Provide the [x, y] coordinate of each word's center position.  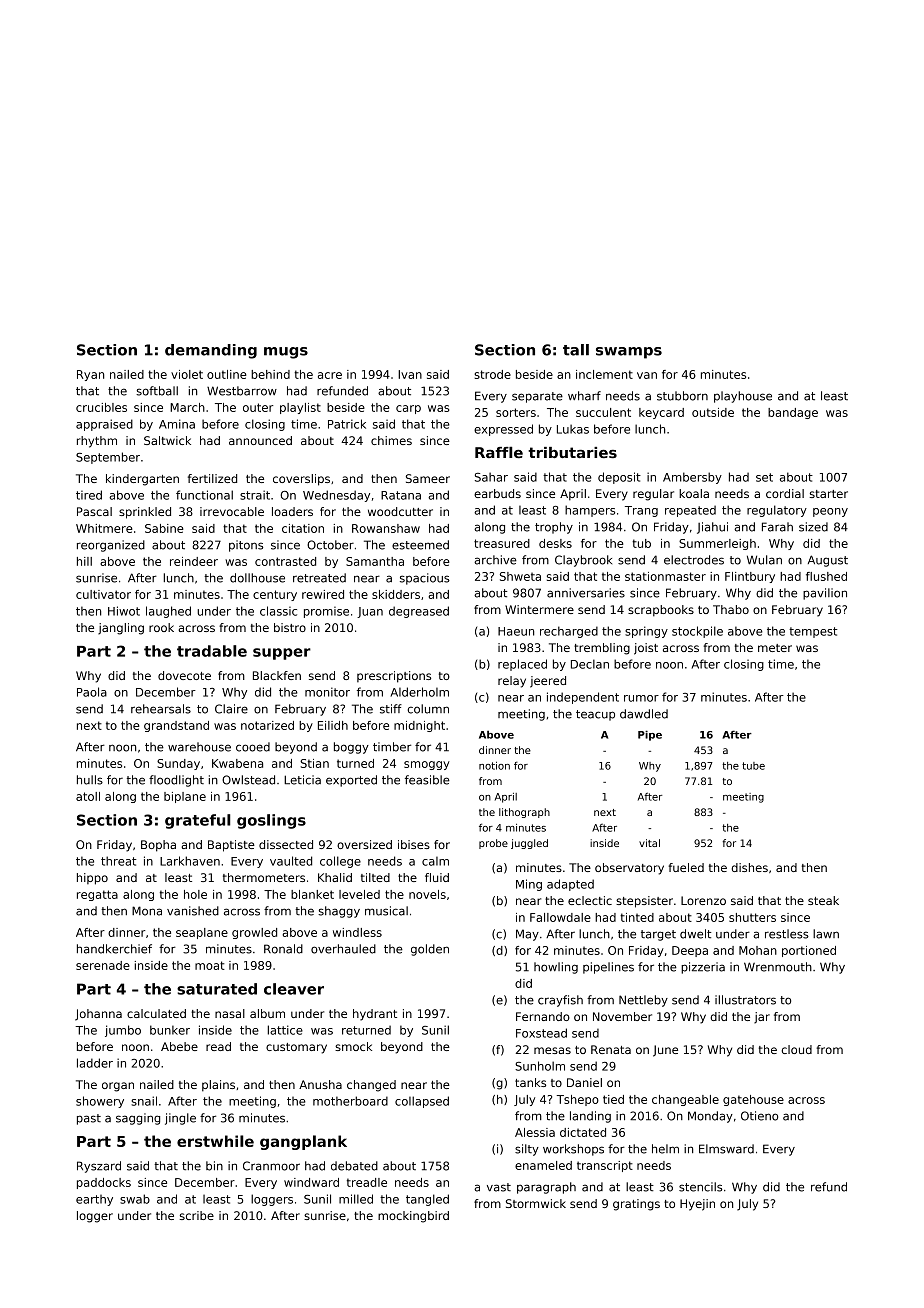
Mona [147, 911]
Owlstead [248, 780]
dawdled [644, 714]
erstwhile [215, 1141]
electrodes [694, 560]
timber [392, 747]
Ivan [410, 374]
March [187, 407]
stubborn [682, 396]
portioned [809, 951]
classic [278, 611]
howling [556, 968]
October [330, 545]
